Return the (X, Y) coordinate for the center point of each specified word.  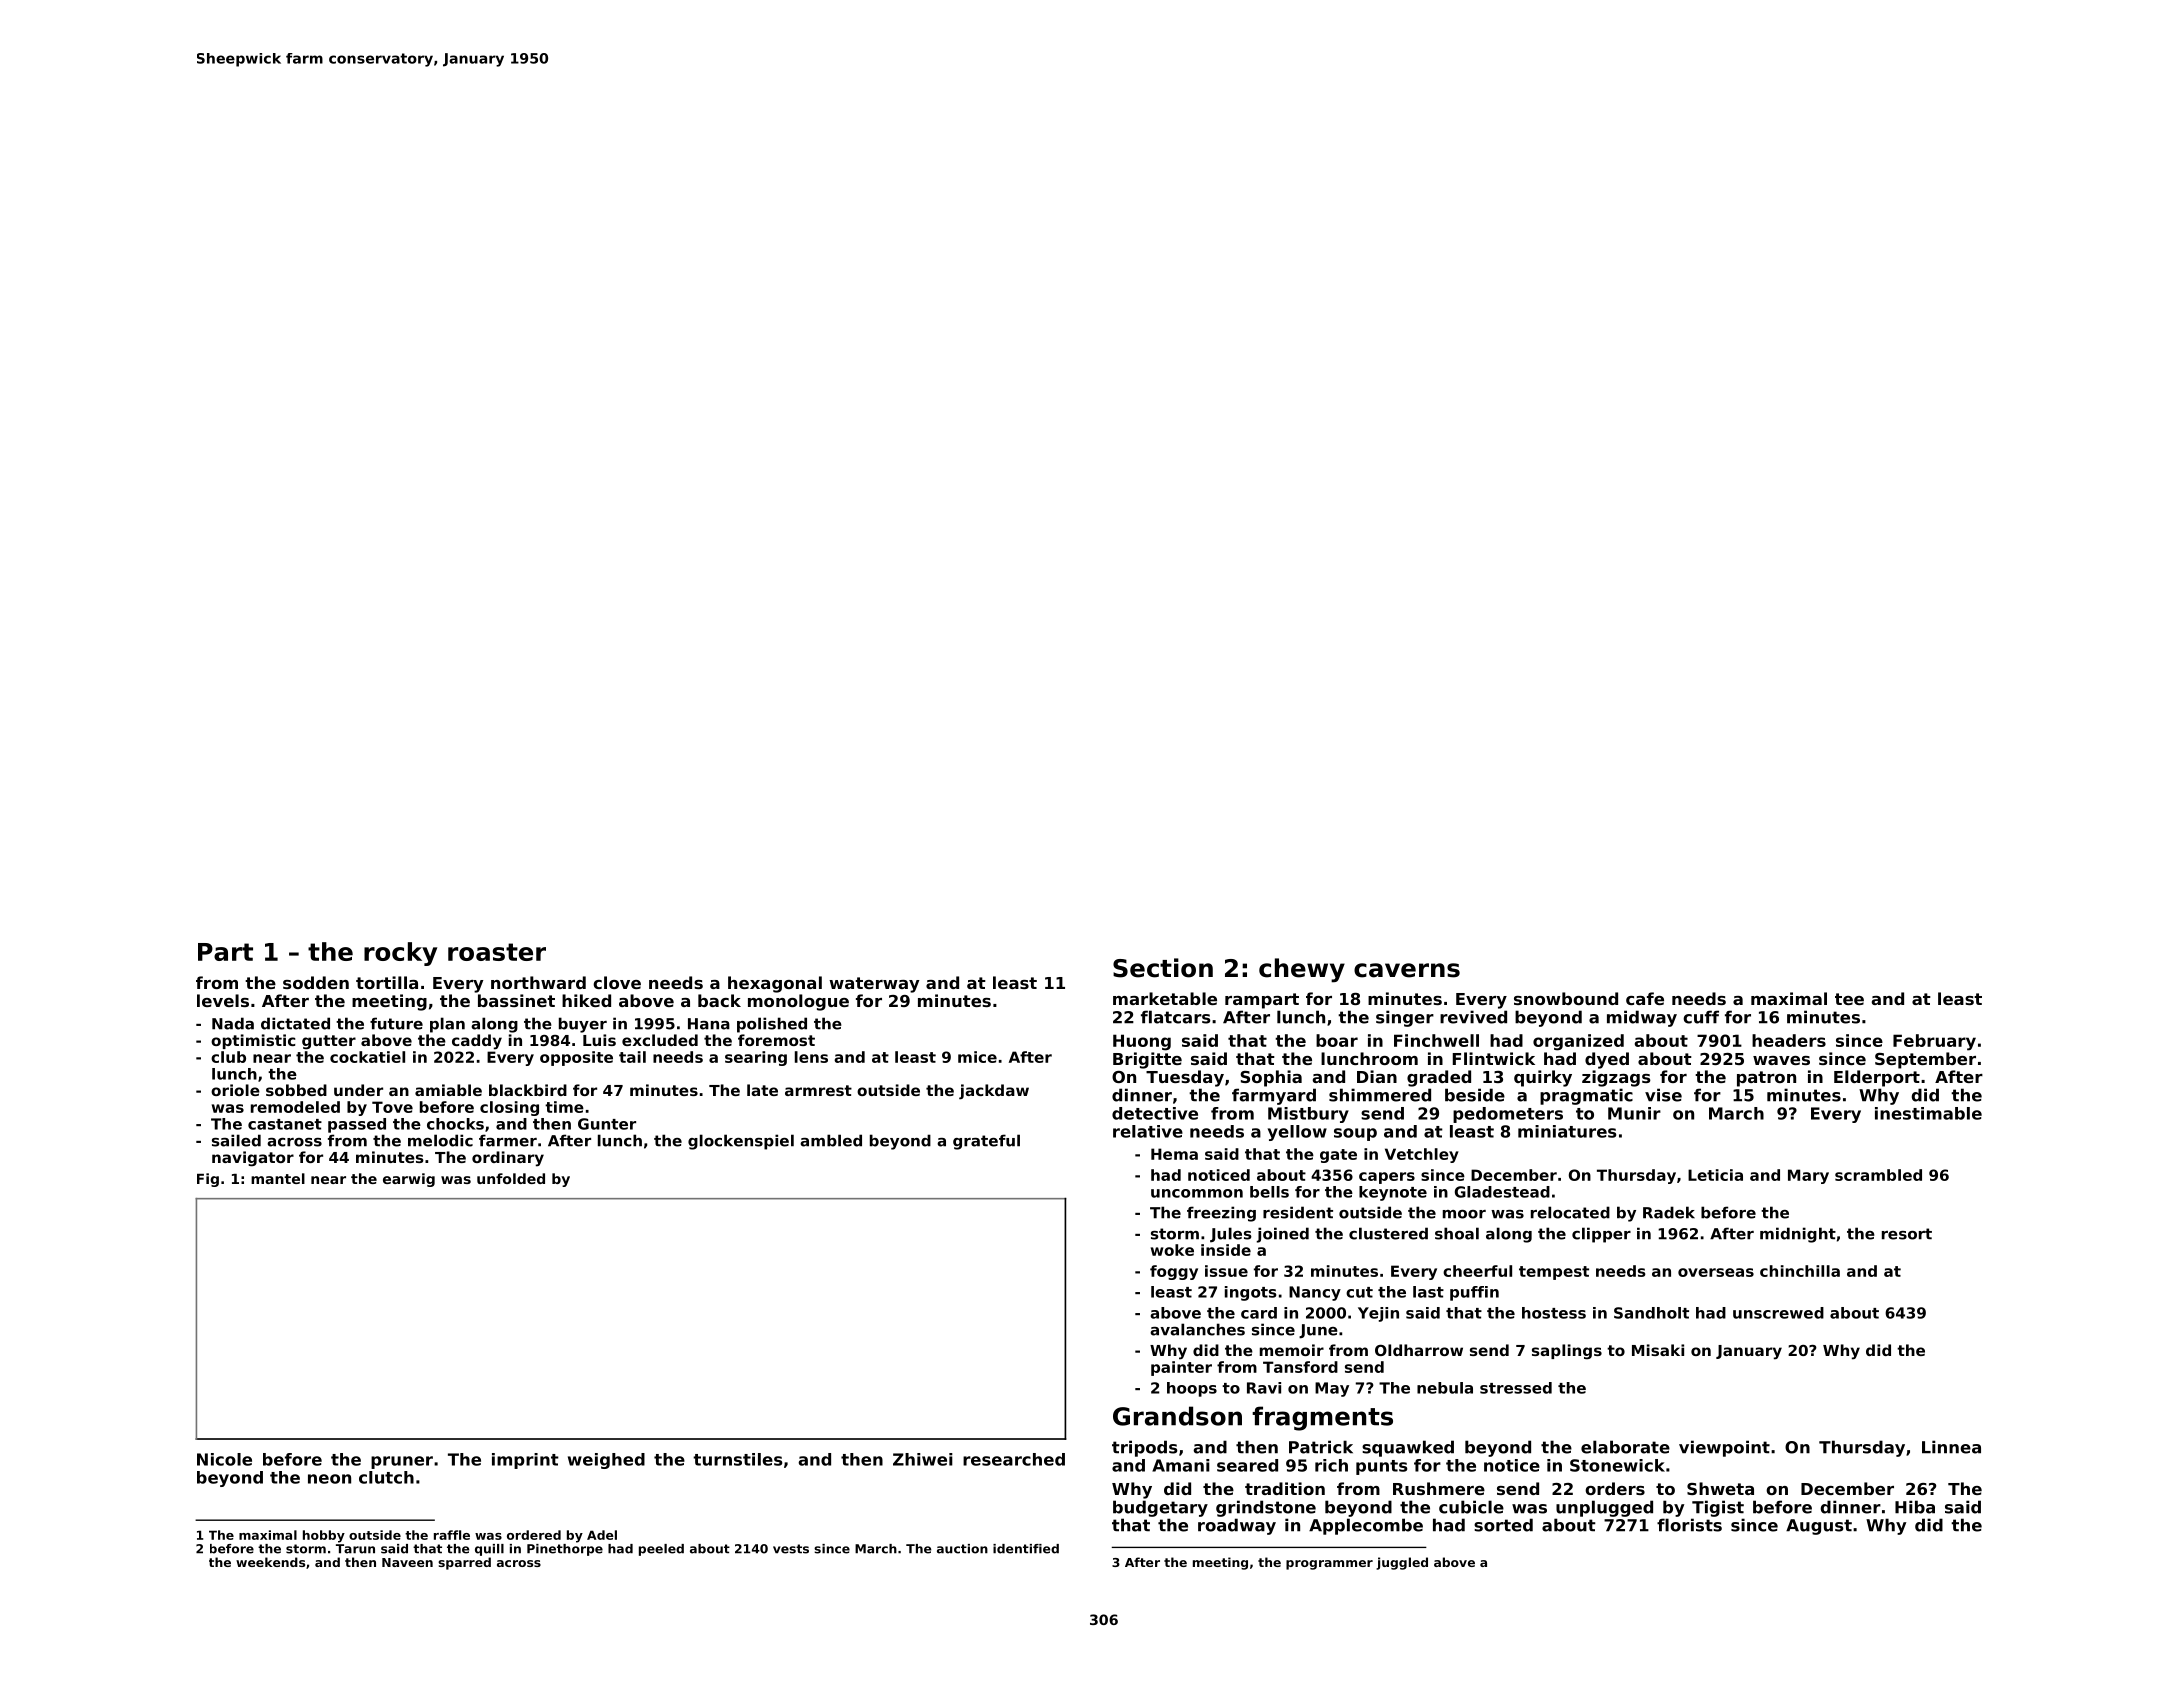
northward (538, 982)
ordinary (508, 1159)
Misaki (1658, 1350)
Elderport (1877, 1078)
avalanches (1197, 1329)
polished (772, 1025)
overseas (1716, 1272)
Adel (602, 1535)
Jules (1231, 1235)
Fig (208, 1180)
